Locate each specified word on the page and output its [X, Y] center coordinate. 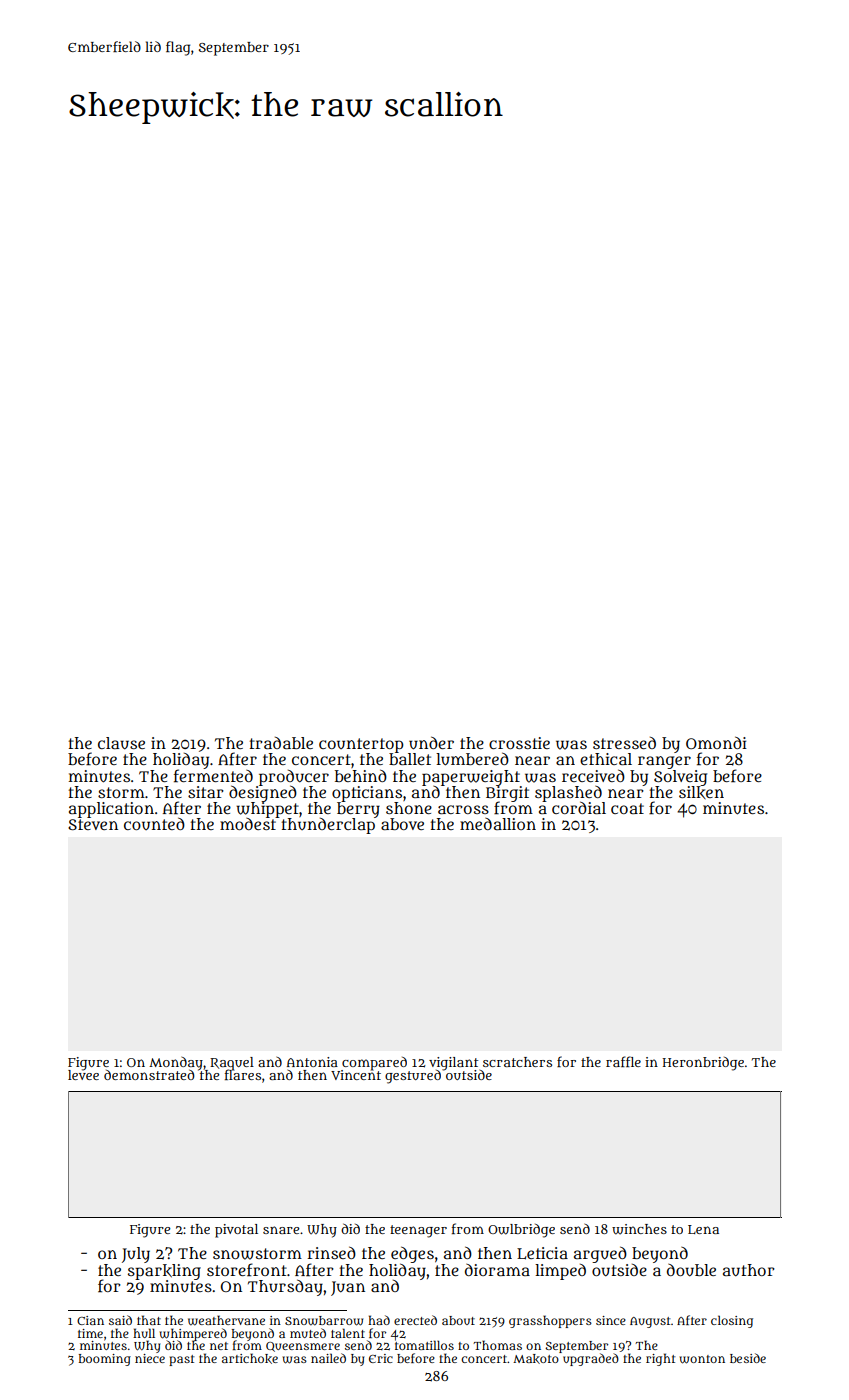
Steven [93, 824]
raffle [623, 1061]
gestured [413, 1077]
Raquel [232, 1063]
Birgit [507, 794]
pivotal [236, 1231]
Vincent [356, 1075]
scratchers [517, 1062]
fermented [213, 776]
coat [627, 808]
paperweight [471, 778]
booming [105, 1360]
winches [639, 1229]
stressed [624, 743]
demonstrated [149, 1075]
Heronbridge [703, 1064]
